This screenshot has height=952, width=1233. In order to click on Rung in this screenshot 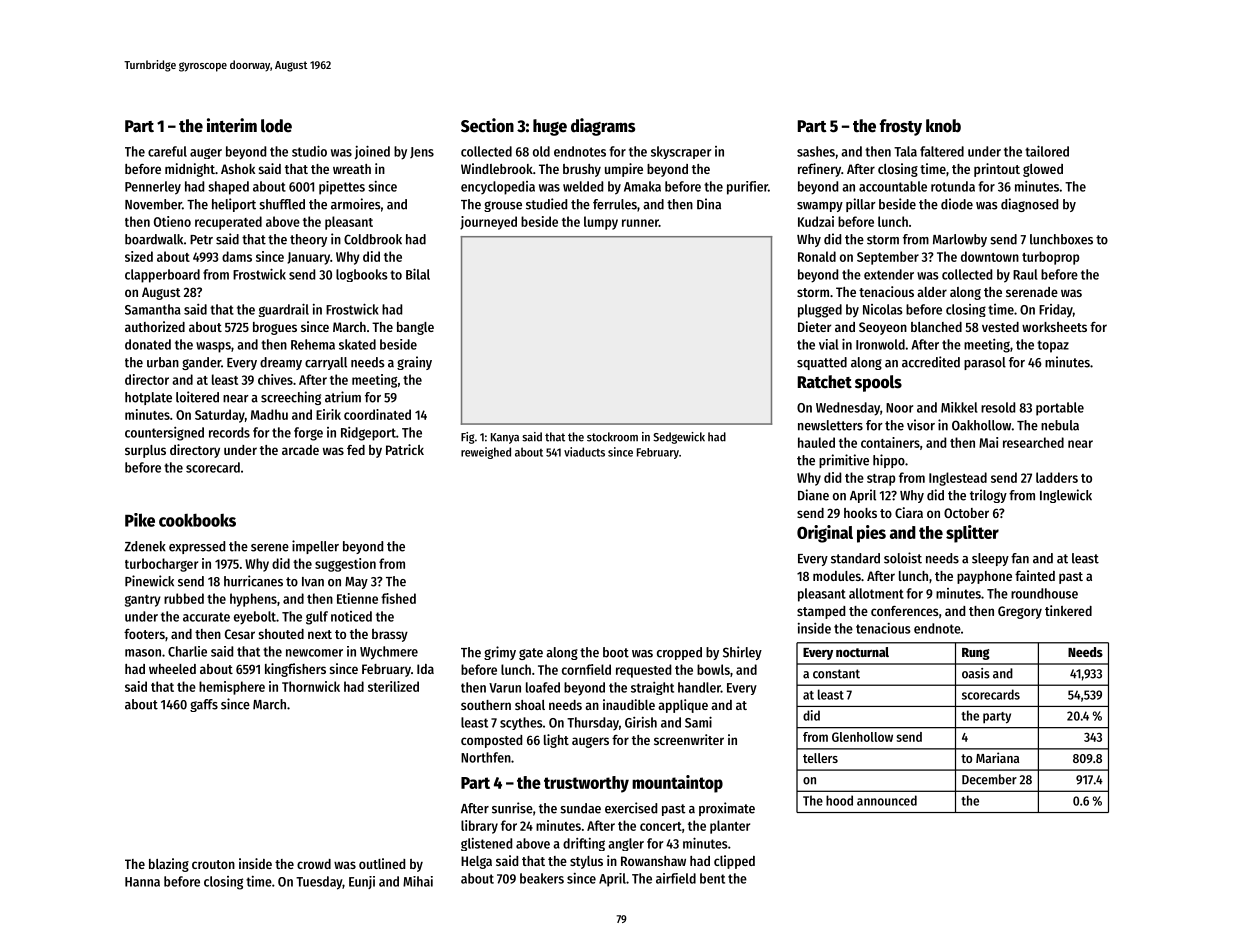, I will do `click(976, 654)`.
